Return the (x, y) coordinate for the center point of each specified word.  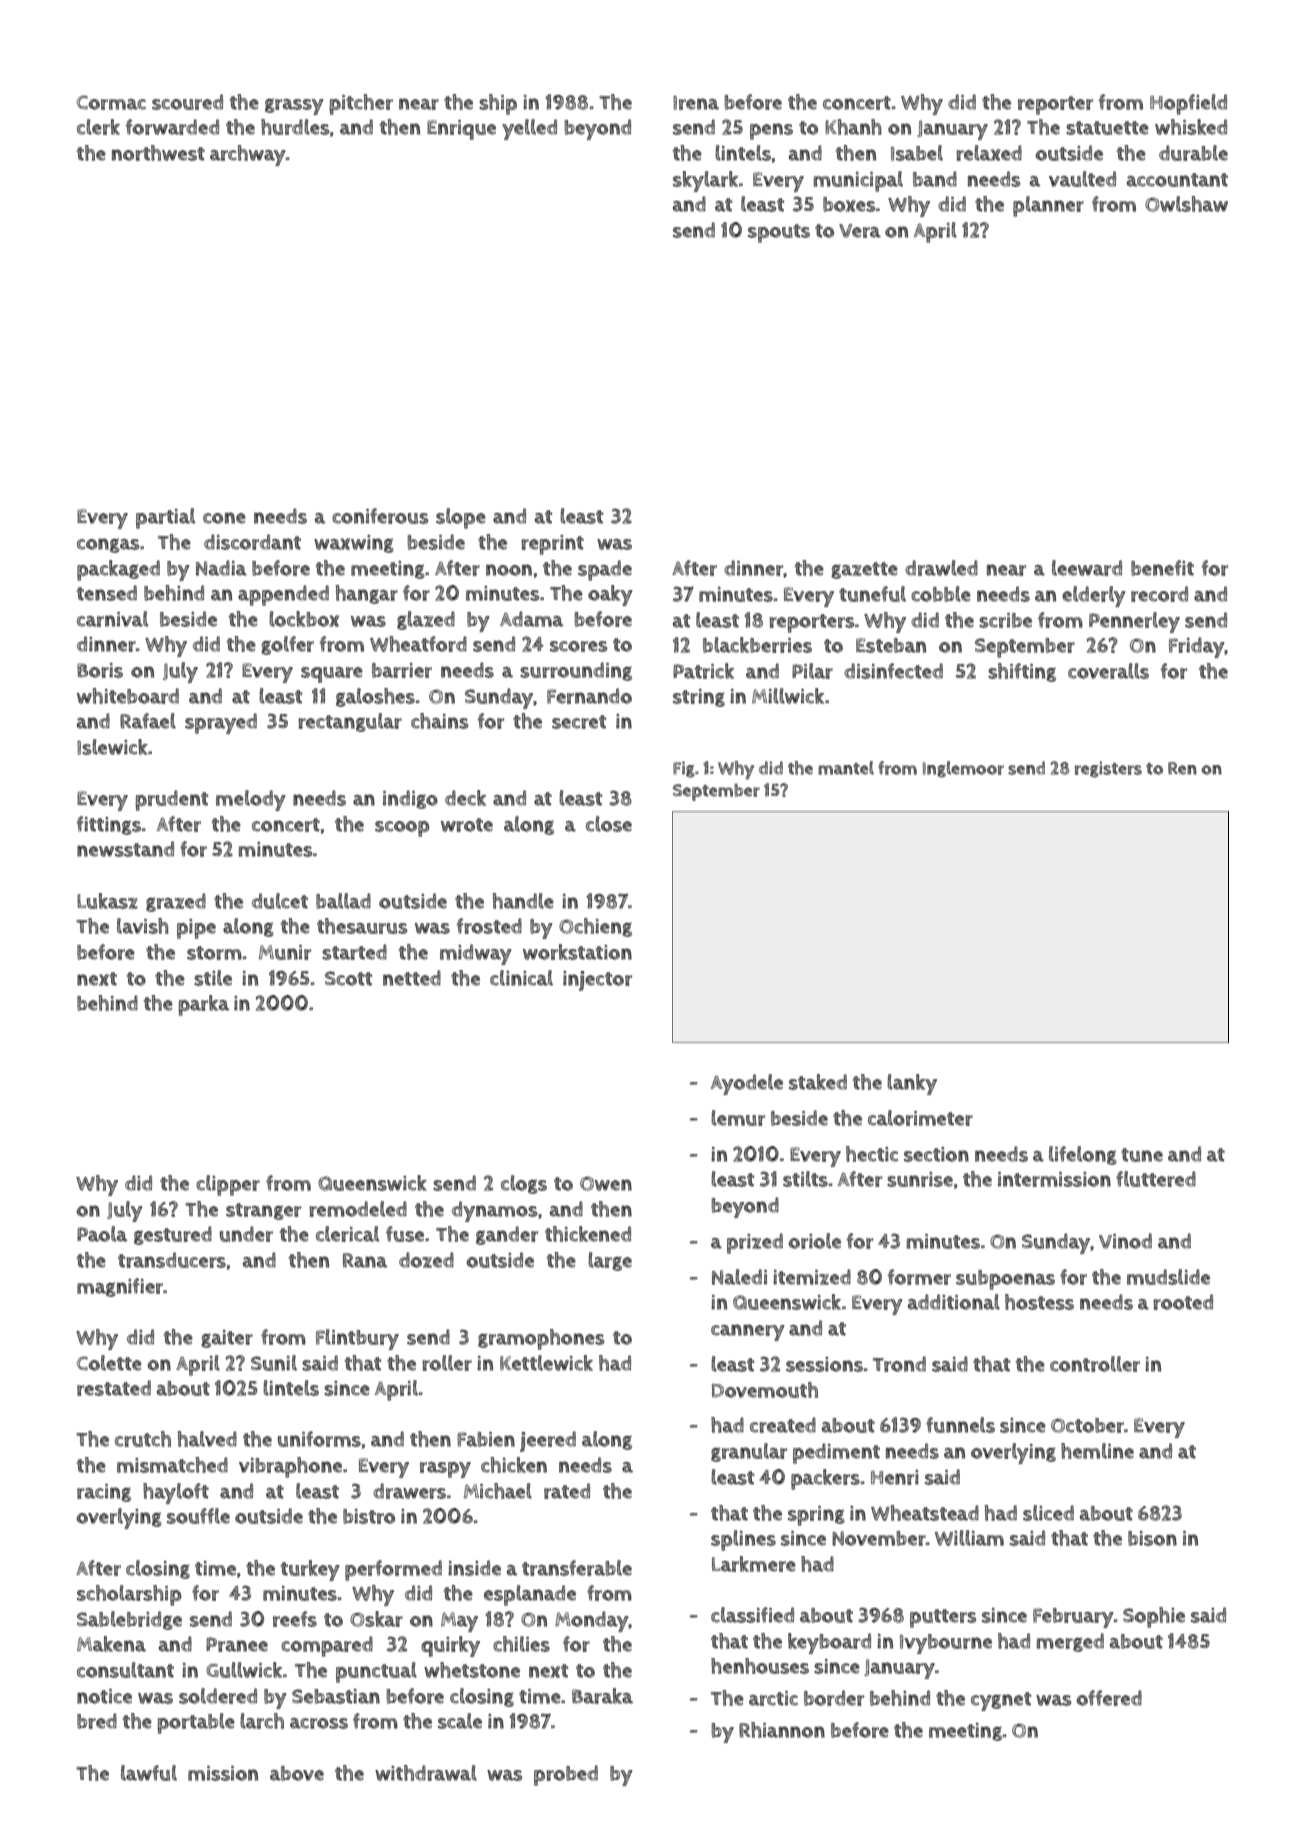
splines (743, 1540)
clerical (347, 1234)
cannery (748, 1332)
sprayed (221, 723)
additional (954, 1302)
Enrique (461, 130)
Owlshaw (1186, 204)
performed (393, 1570)
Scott (348, 978)
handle (523, 901)
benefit (1162, 568)
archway (248, 155)
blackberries (757, 645)
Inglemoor (963, 769)
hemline (1097, 1451)
